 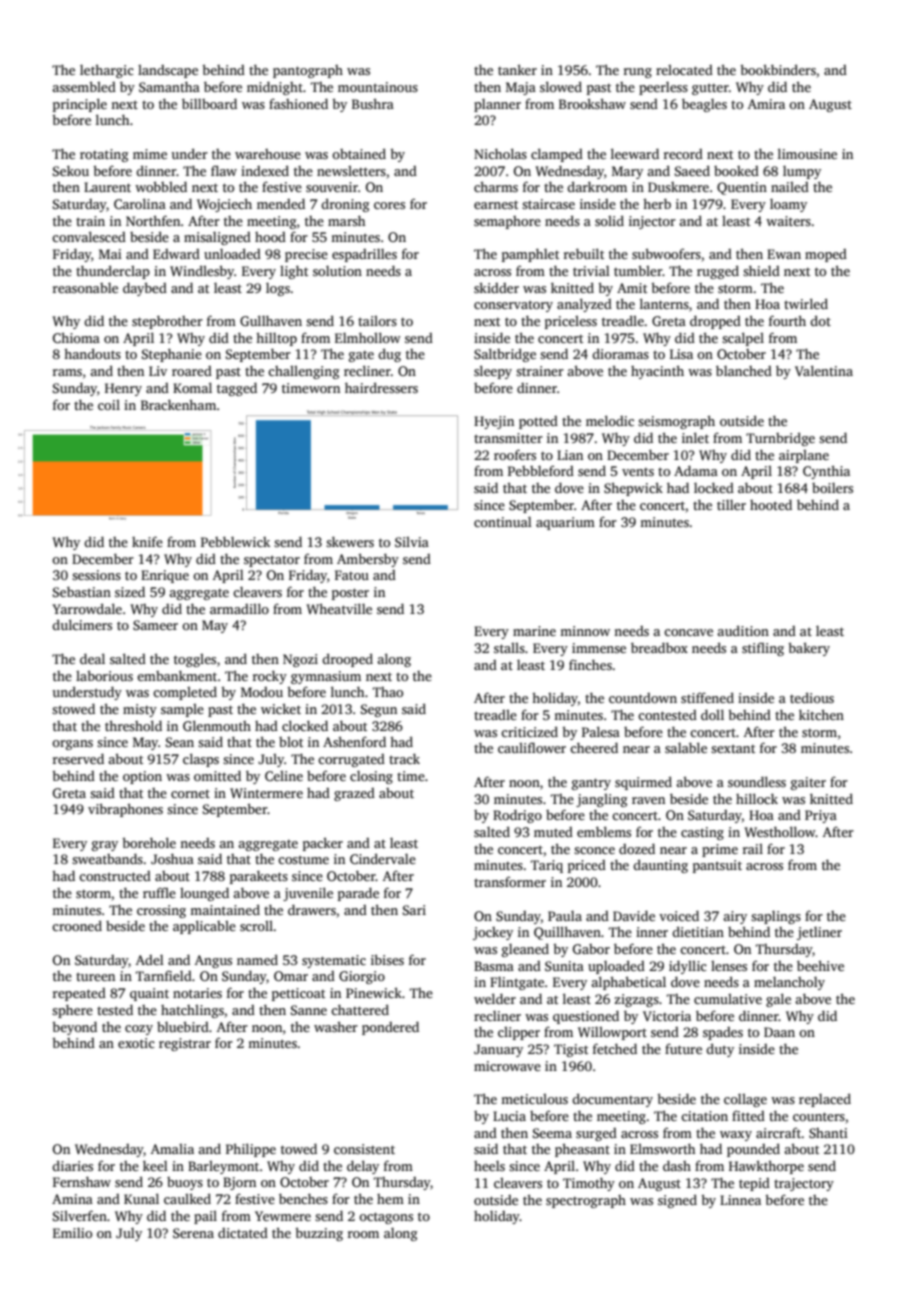 I want to click on Fernshaw, so click(x=82, y=1181).
